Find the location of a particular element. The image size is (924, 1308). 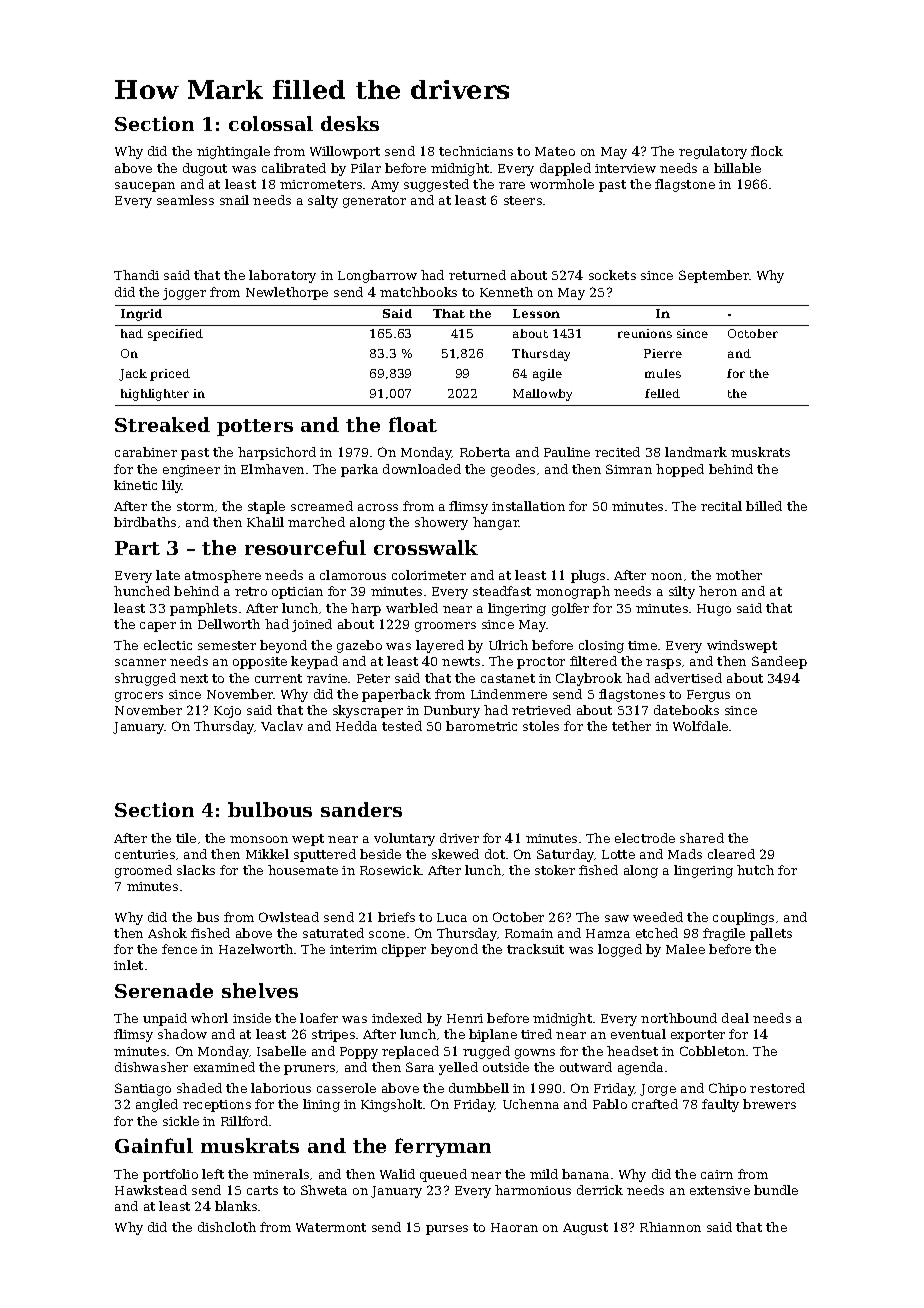

Rhiannon is located at coordinates (670, 1227).
